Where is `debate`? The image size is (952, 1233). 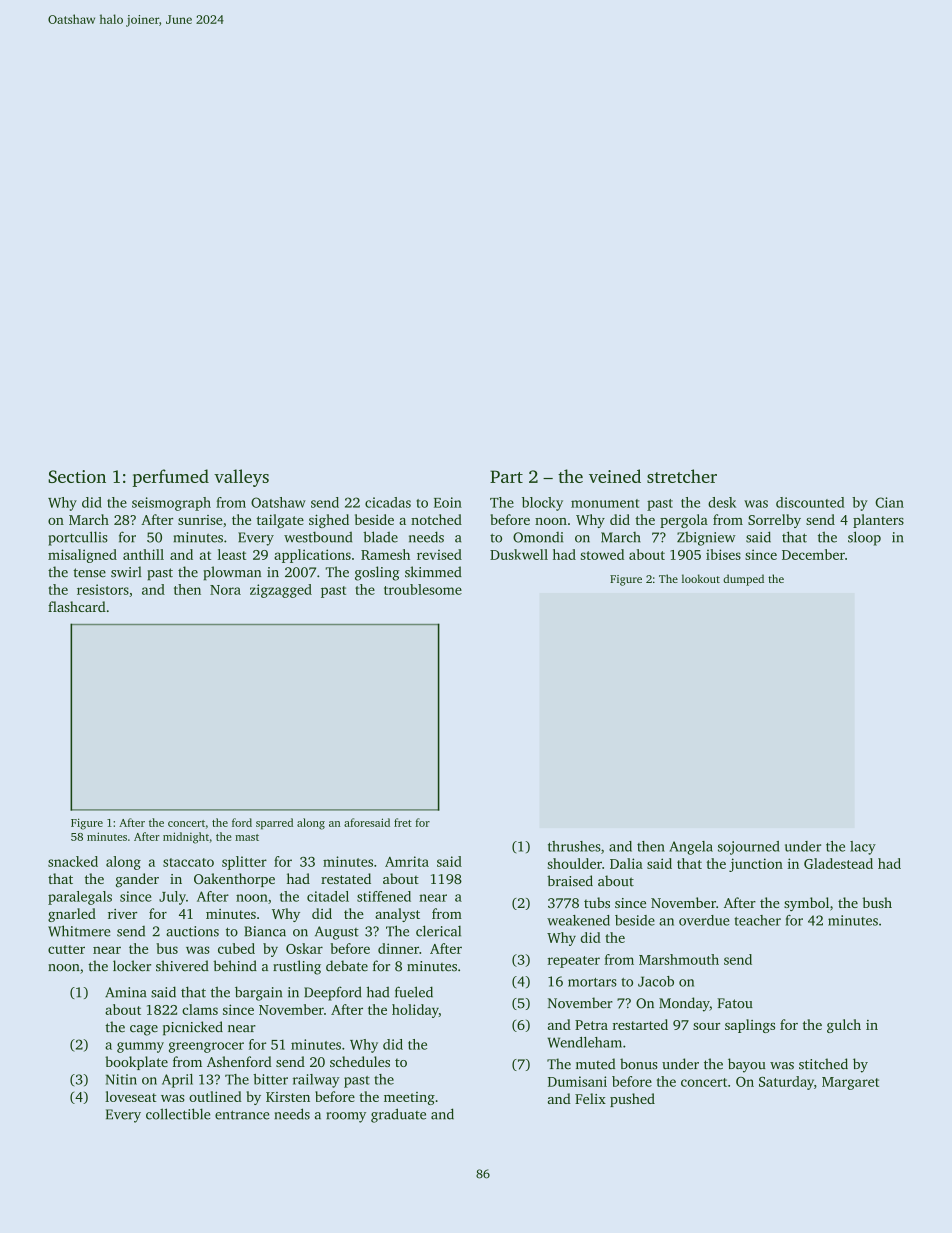 debate is located at coordinates (347, 966).
